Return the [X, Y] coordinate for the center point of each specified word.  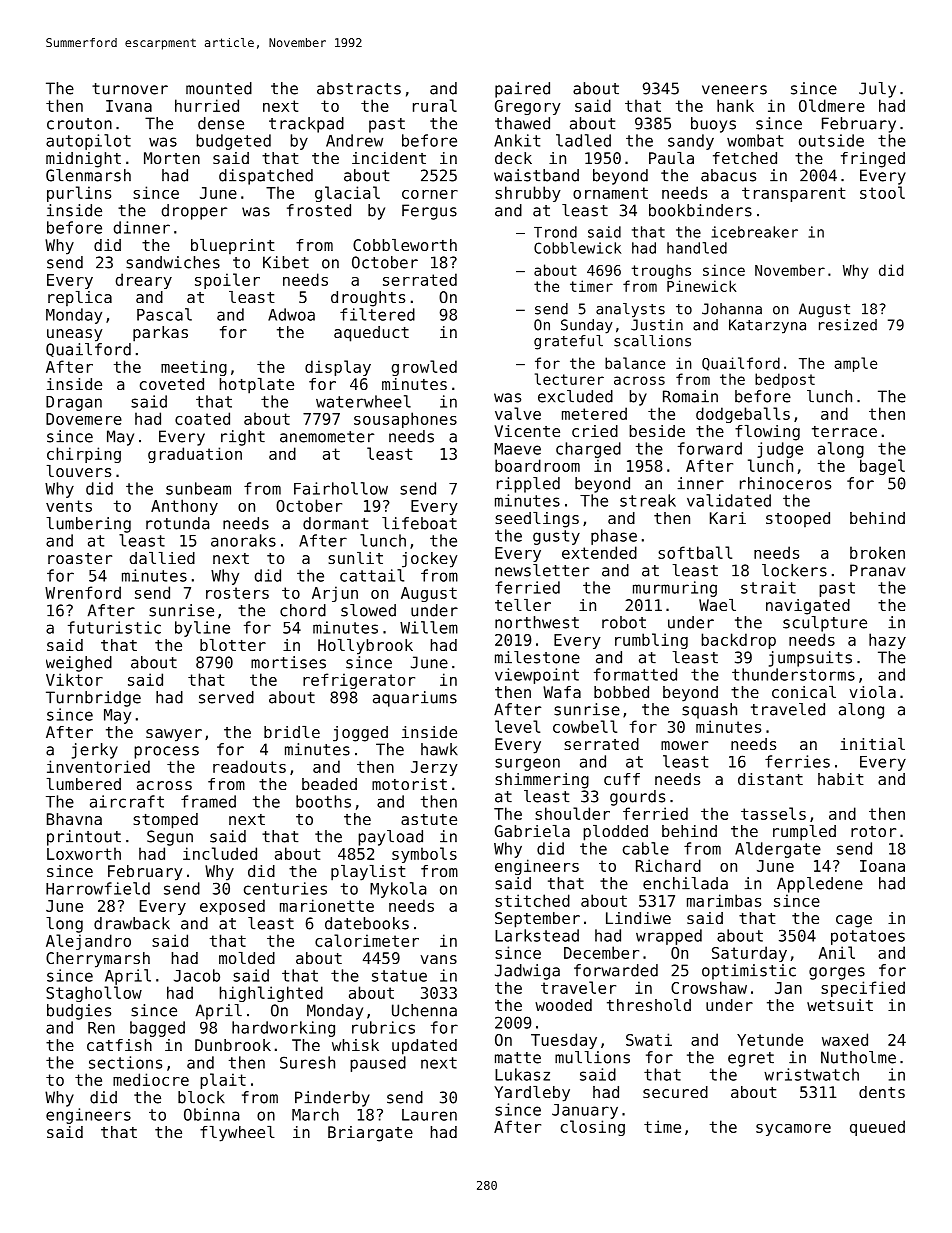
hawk [439, 749]
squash [709, 711]
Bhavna [74, 819]
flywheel [237, 1134]
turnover [130, 89]
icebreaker [755, 232]
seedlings [537, 520]
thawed [522, 123]
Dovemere [84, 419]
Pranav [877, 570]
